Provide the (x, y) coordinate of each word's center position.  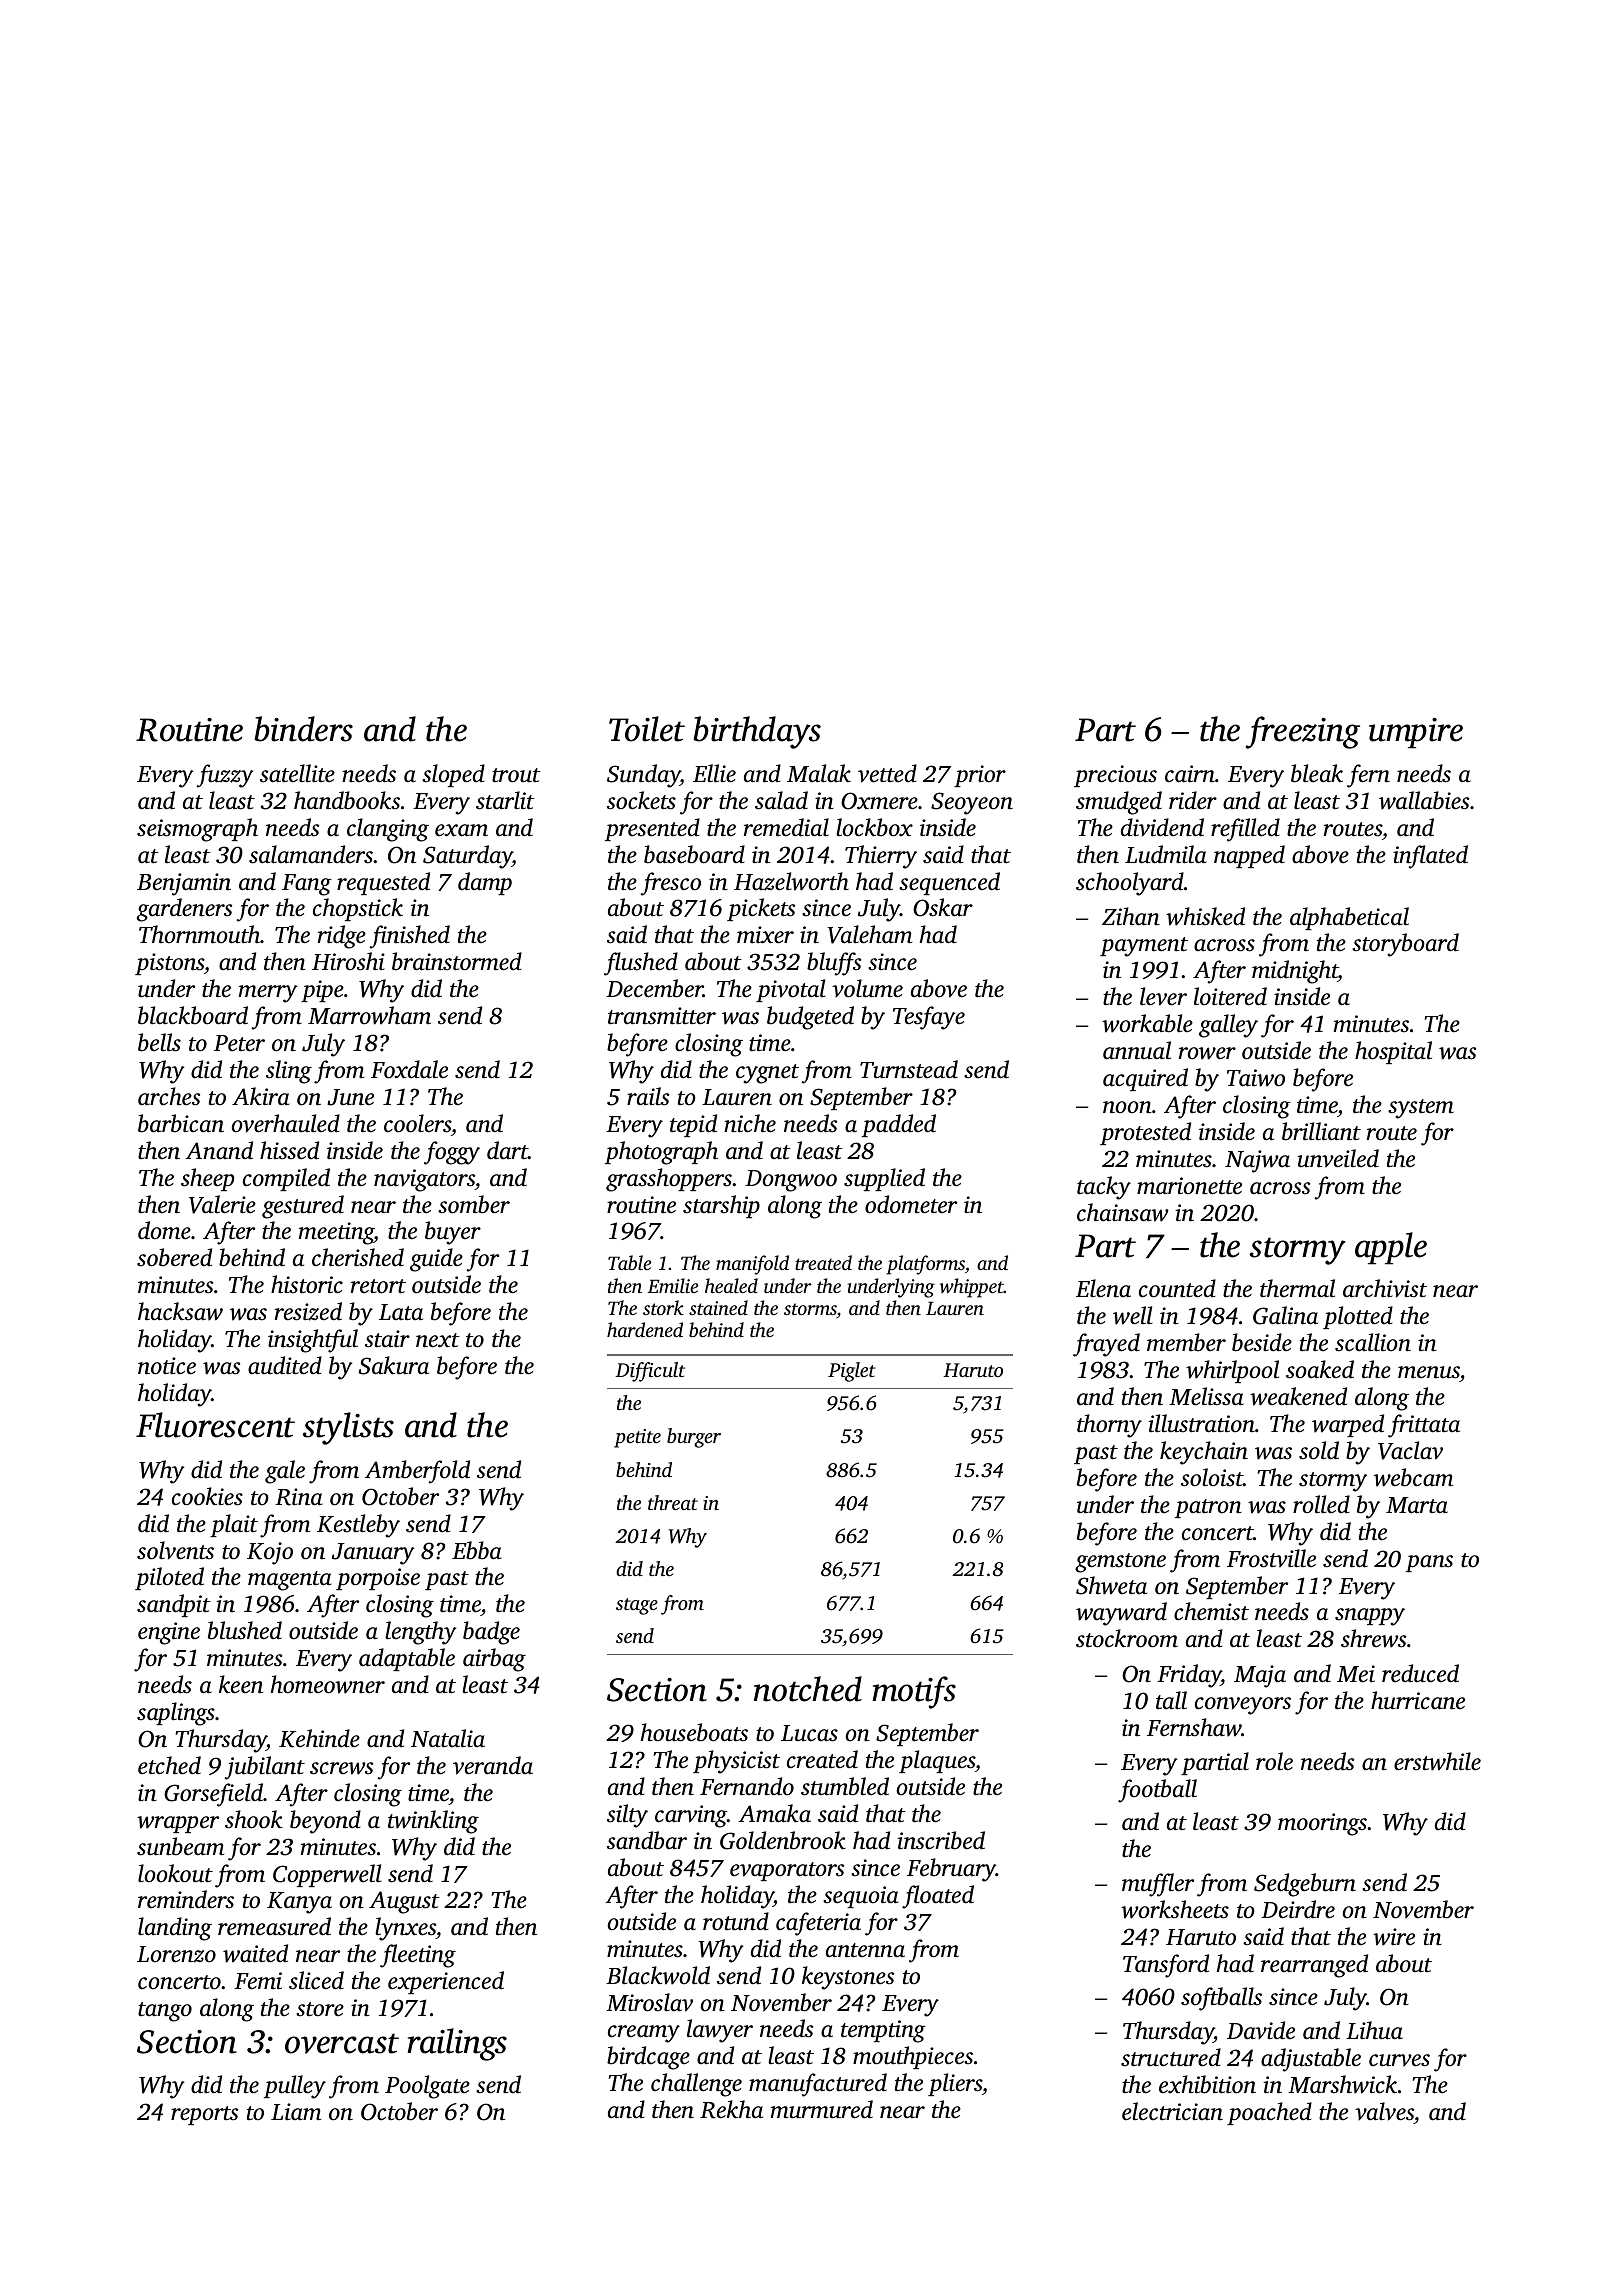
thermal (1297, 1288)
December (654, 988)
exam (461, 830)
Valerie (222, 1204)
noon (1127, 1107)
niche (750, 1123)
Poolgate (427, 2087)
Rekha (731, 2109)
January (373, 1554)
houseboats (694, 1732)
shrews (1373, 1638)
